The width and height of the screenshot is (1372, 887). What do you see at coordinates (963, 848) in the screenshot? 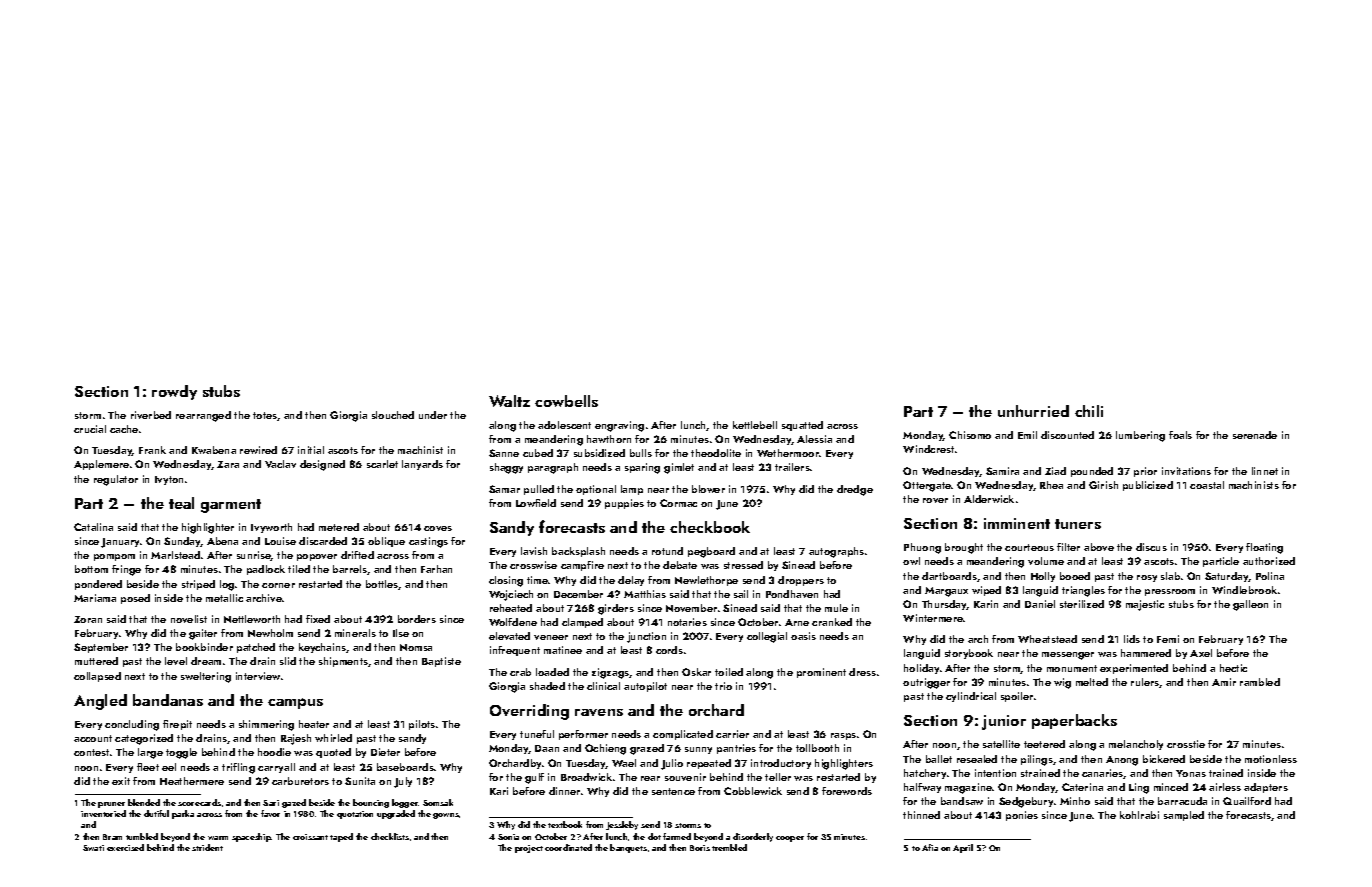
I see `April` at bounding box center [963, 848].
